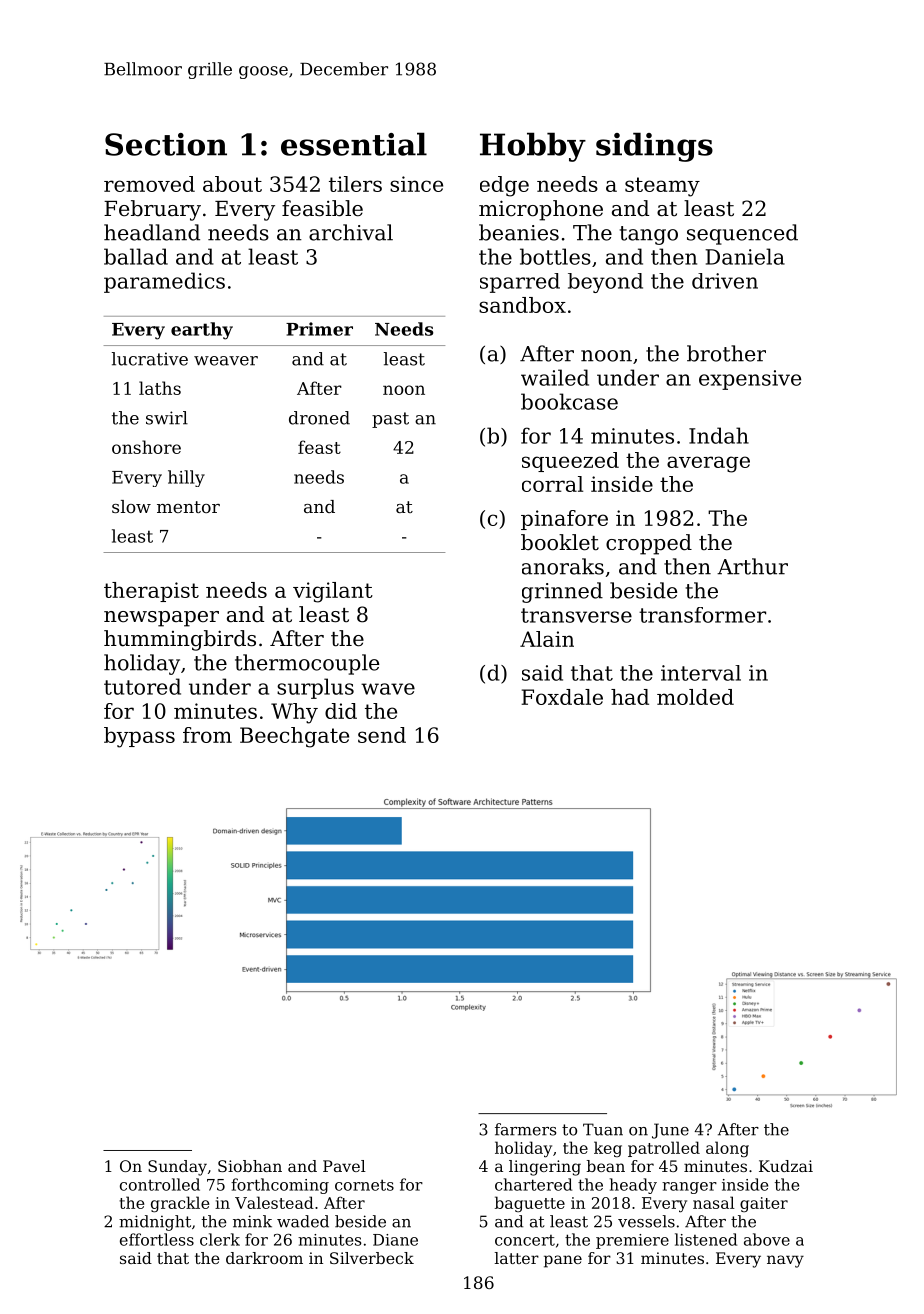 The height and width of the screenshot is (1314, 924). Describe the element at coordinates (294, 737) in the screenshot. I see `Beechgate` at that location.
